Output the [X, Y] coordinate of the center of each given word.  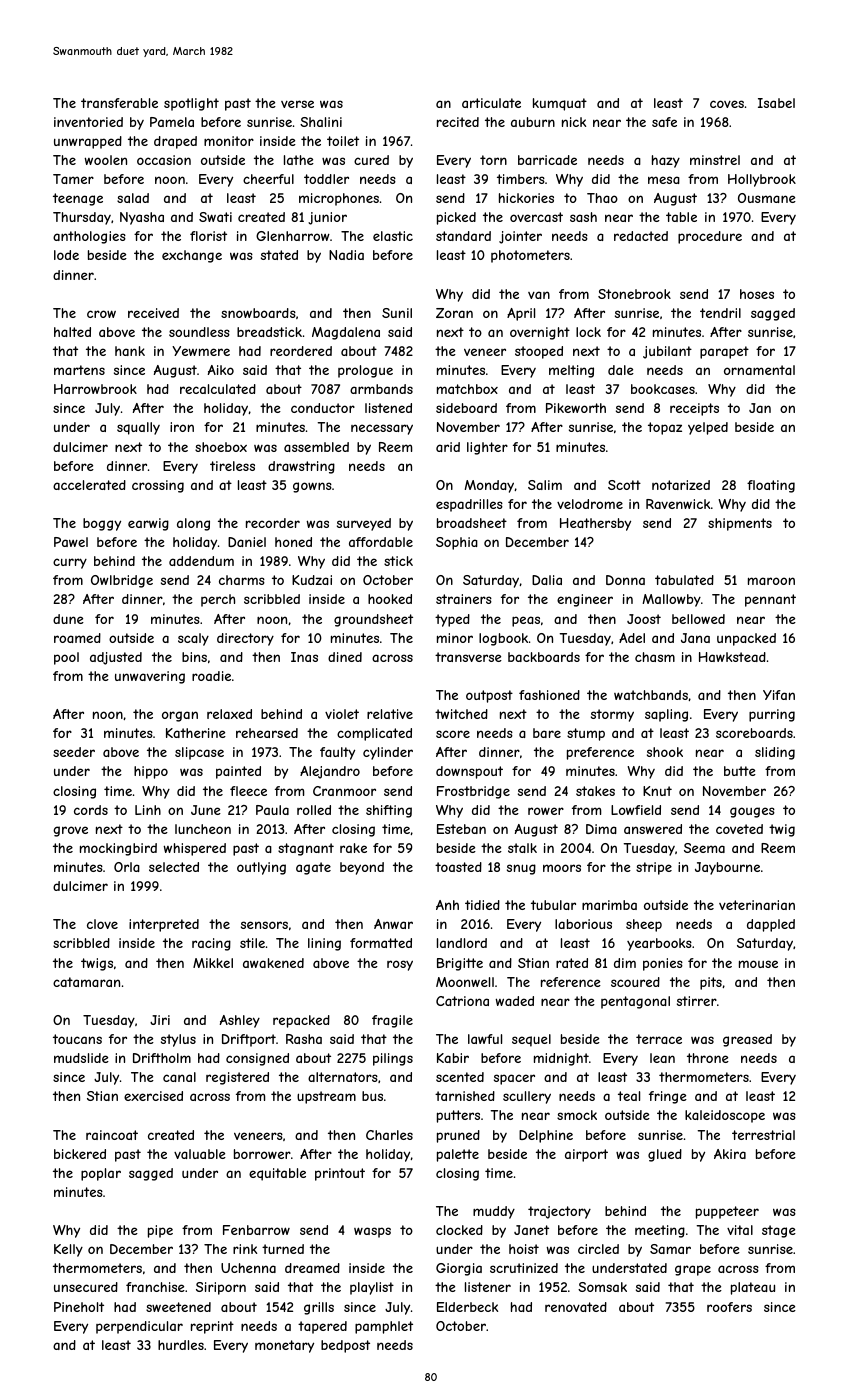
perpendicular [139, 1327]
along [193, 524]
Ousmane [767, 198]
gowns [312, 487]
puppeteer [727, 1212]
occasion [164, 160]
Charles [389, 1135]
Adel [632, 638]
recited [458, 122]
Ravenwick [678, 504]
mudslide [81, 1058]
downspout [469, 772]
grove [70, 831]
